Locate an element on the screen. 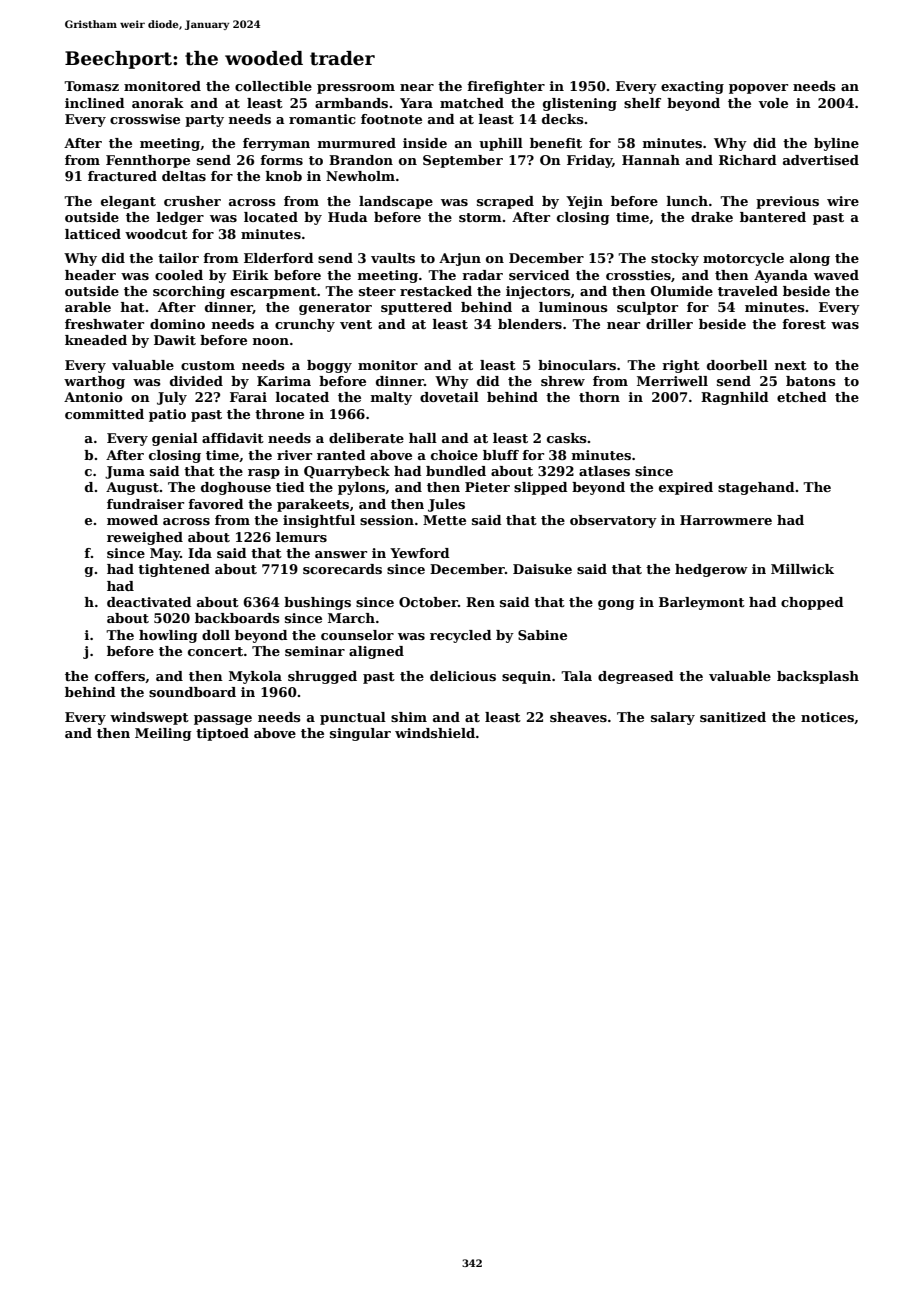  Sabine is located at coordinates (542, 635).
